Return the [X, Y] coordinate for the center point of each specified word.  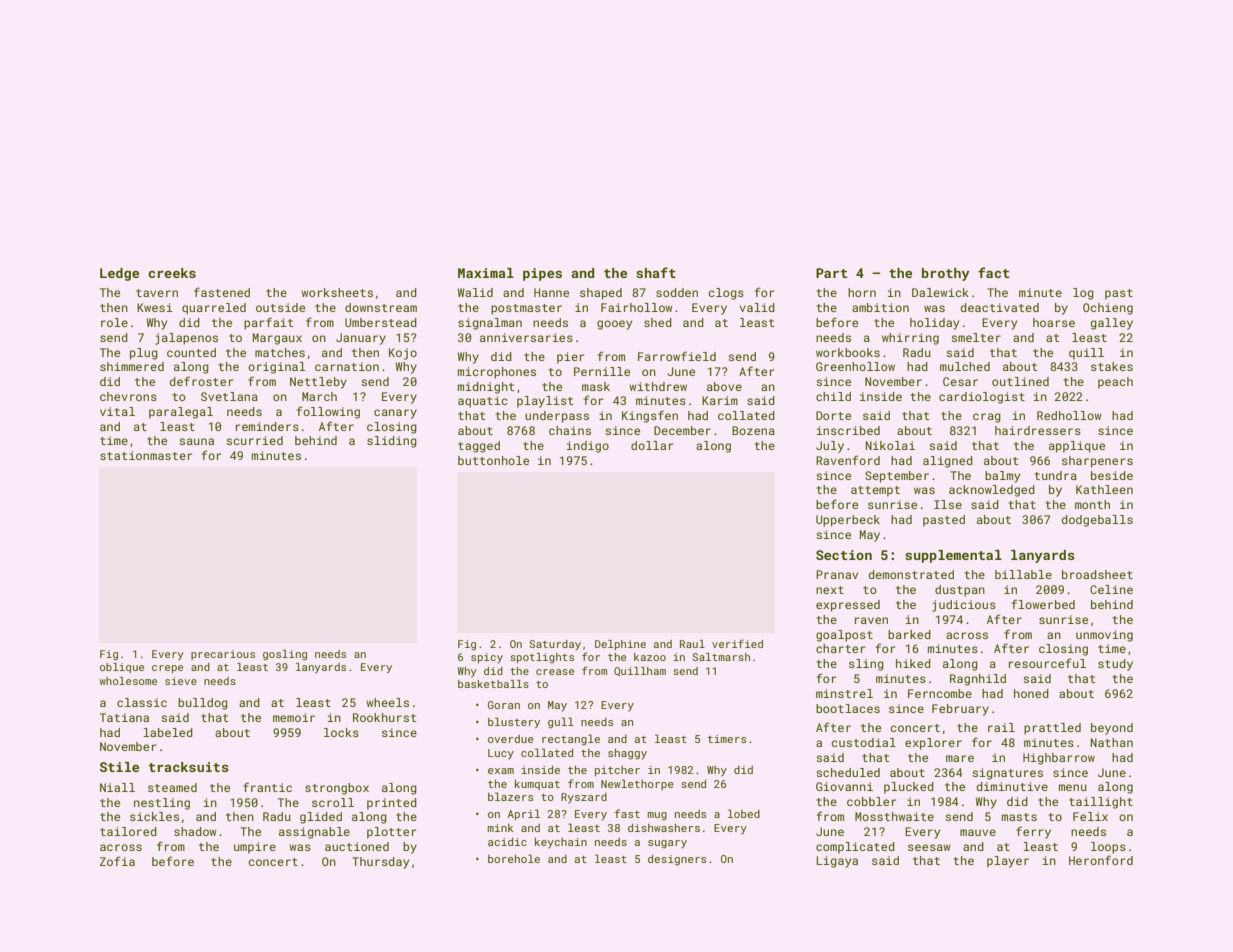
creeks [172, 273]
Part [831, 273]
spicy [487, 658]
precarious [223, 655]
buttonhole [493, 460]
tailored [128, 831]
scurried [254, 440]
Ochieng [1108, 309]
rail [1001, 727]
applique [1077, 447]
